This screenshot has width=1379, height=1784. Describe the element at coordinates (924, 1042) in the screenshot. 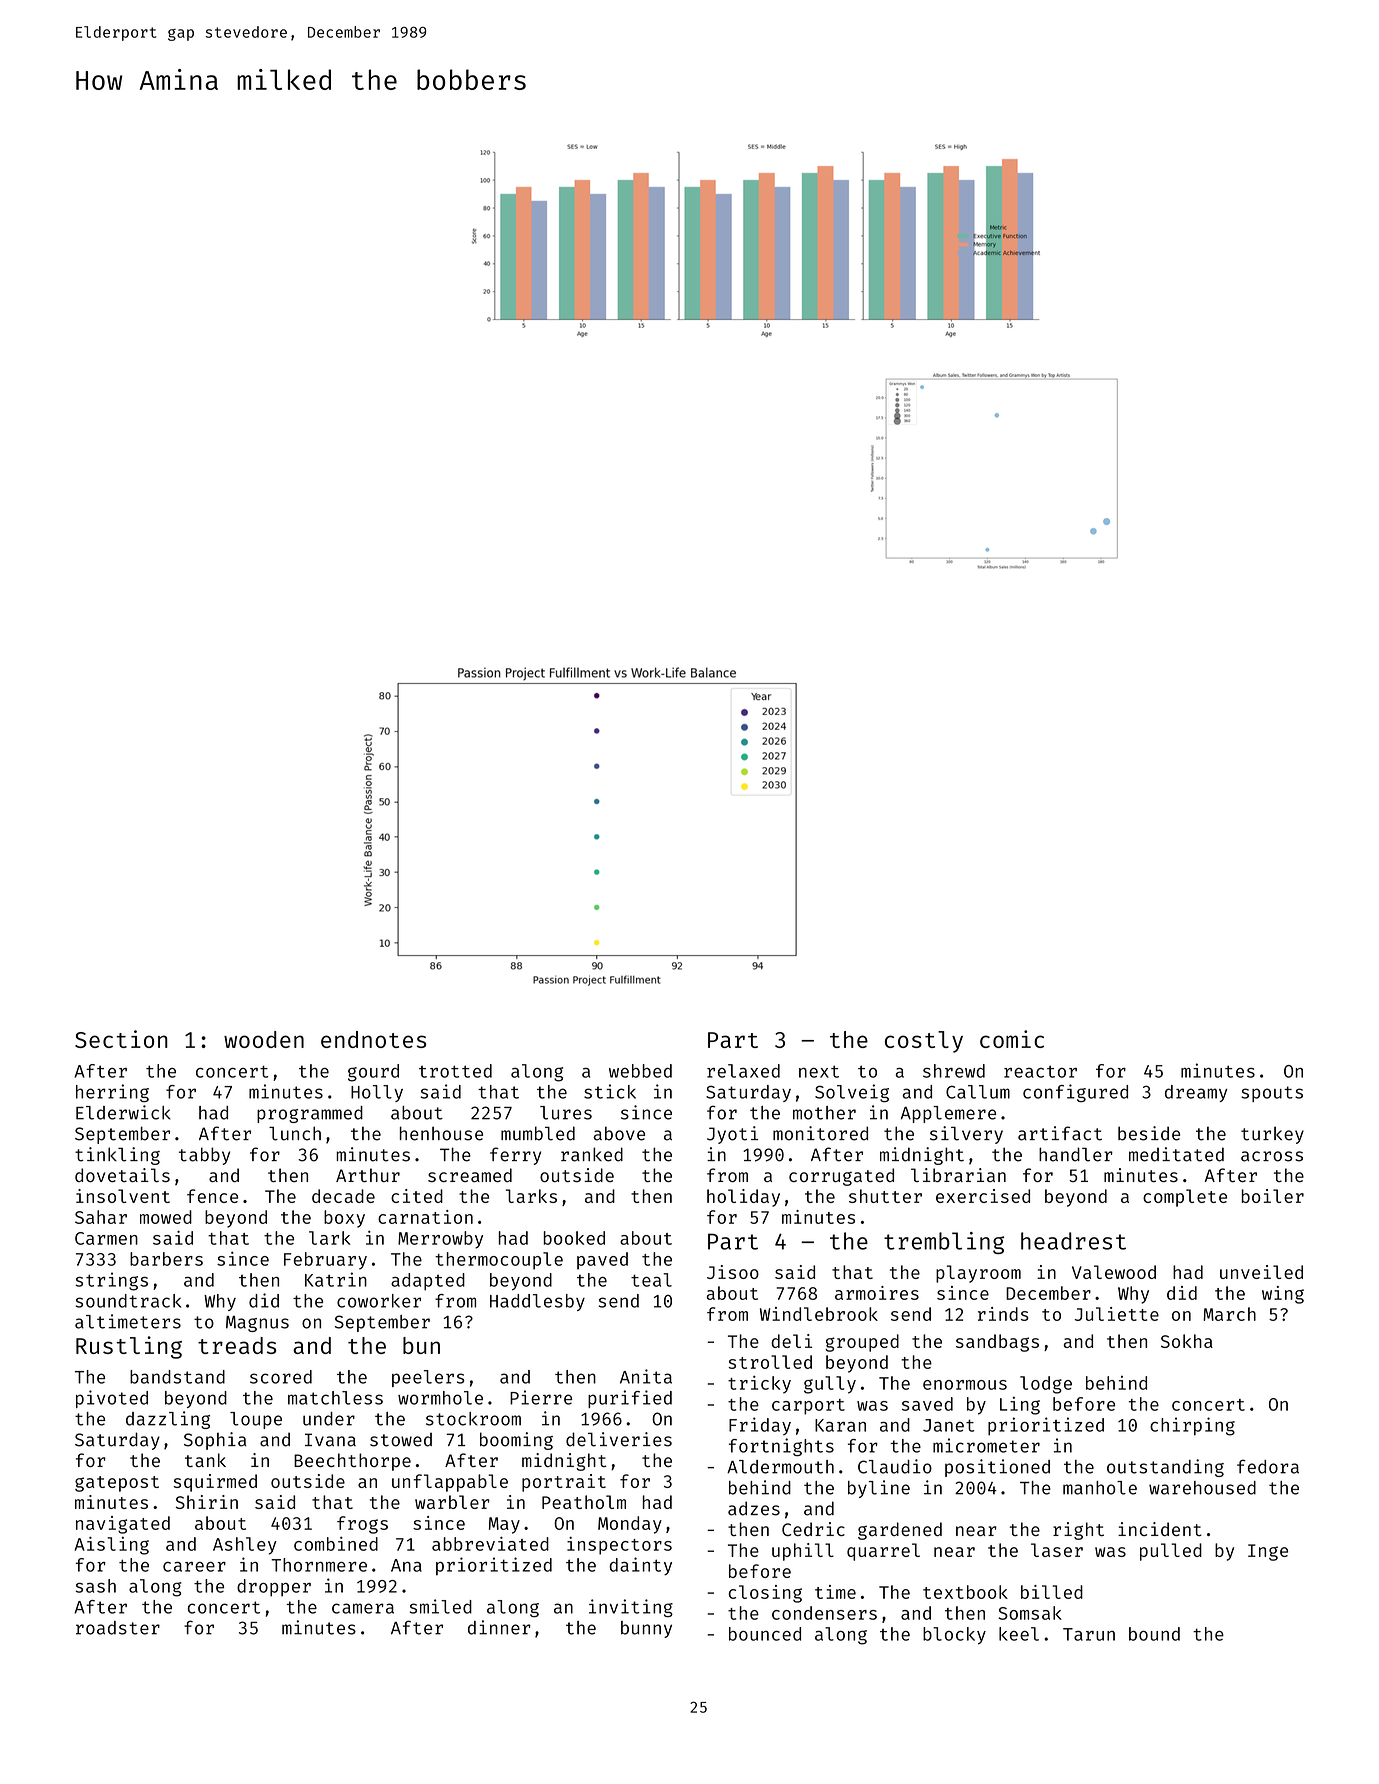

I see `costly` at that location.
